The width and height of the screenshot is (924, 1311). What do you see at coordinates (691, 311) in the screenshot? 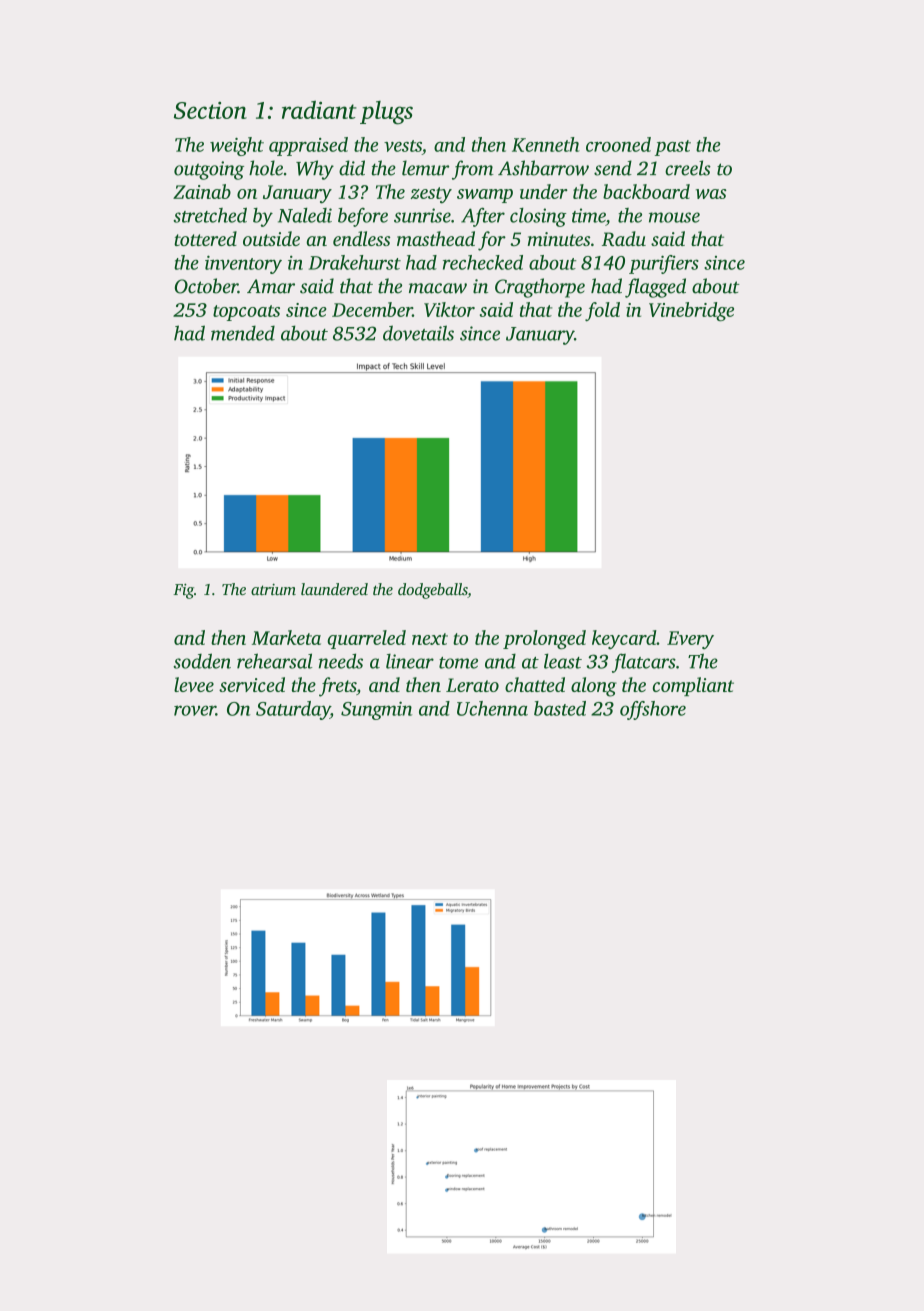
I see `Vinebridge` at bounding box center [691, 311].
